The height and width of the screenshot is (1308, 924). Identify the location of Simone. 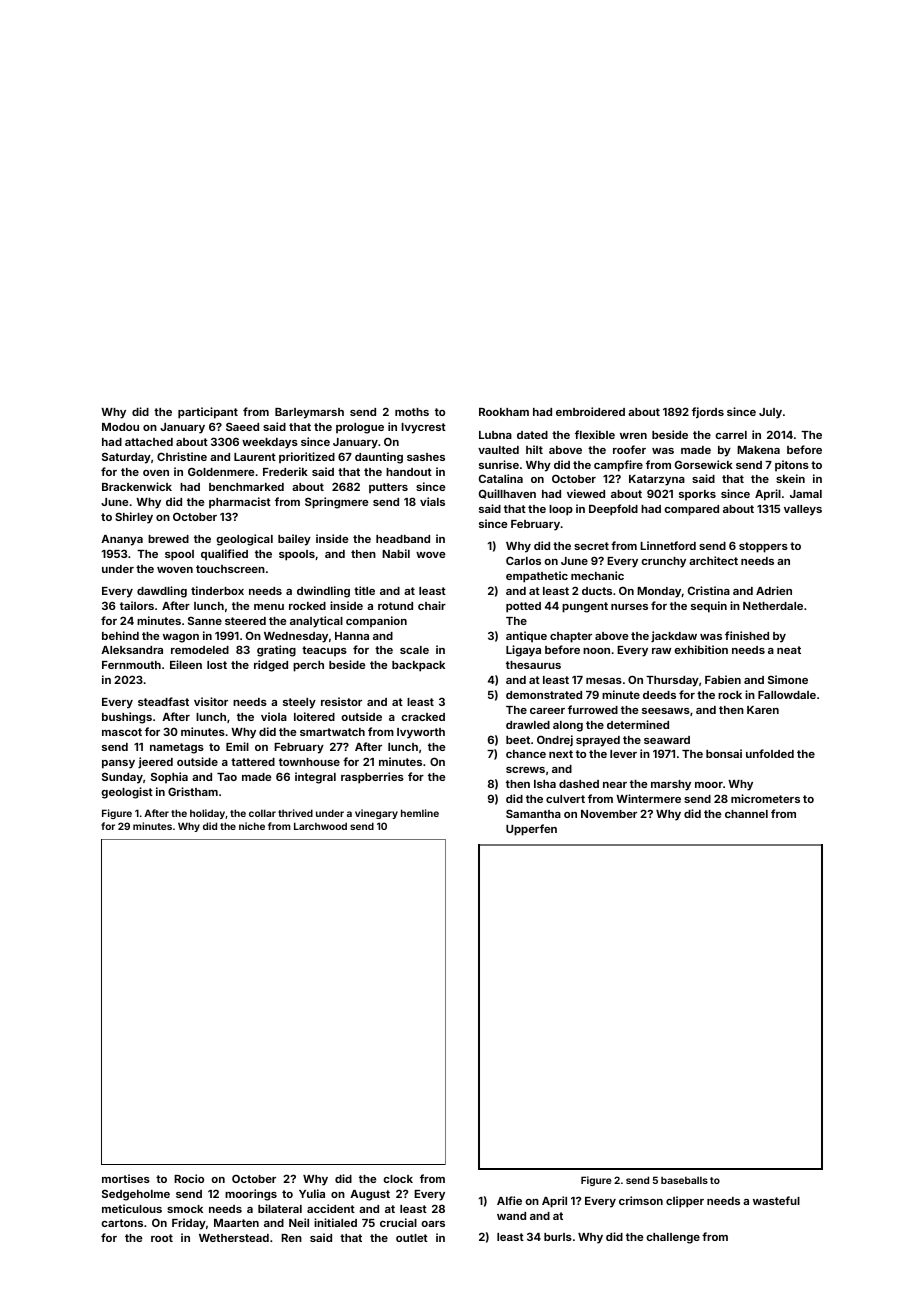
(788, 679).
